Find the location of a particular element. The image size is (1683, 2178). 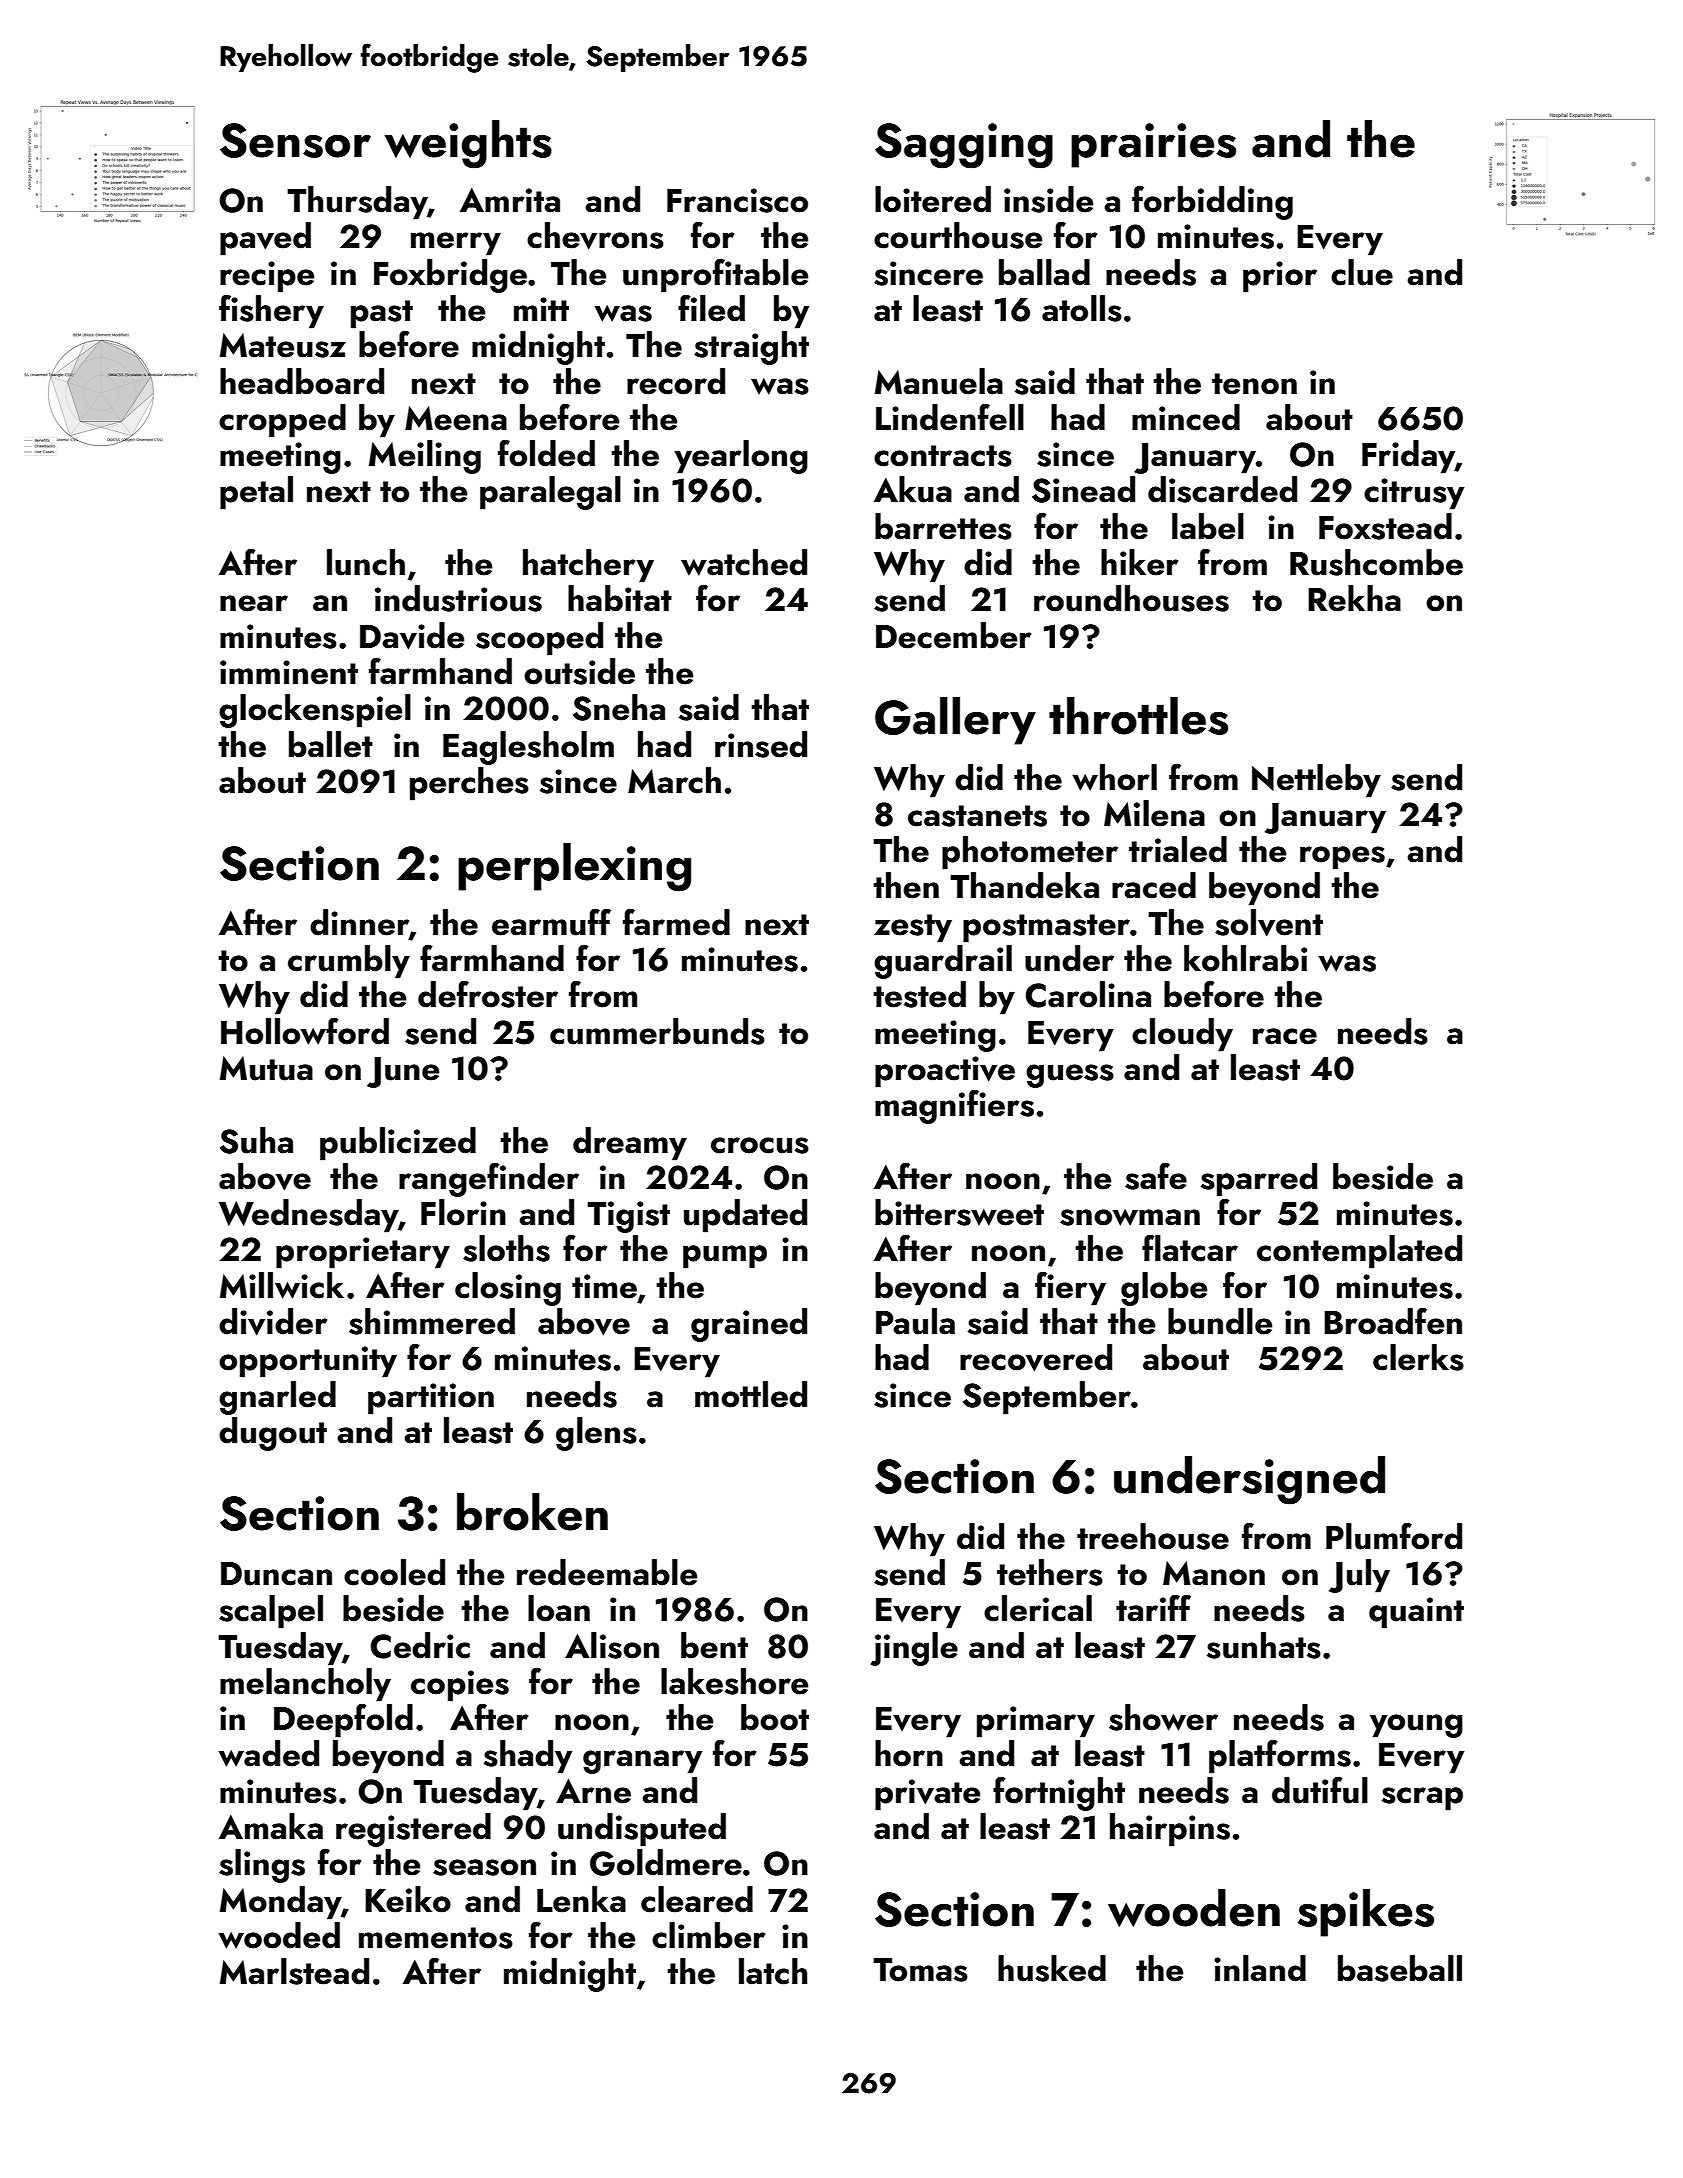

crocus is located at coordinates (760, 1145).
